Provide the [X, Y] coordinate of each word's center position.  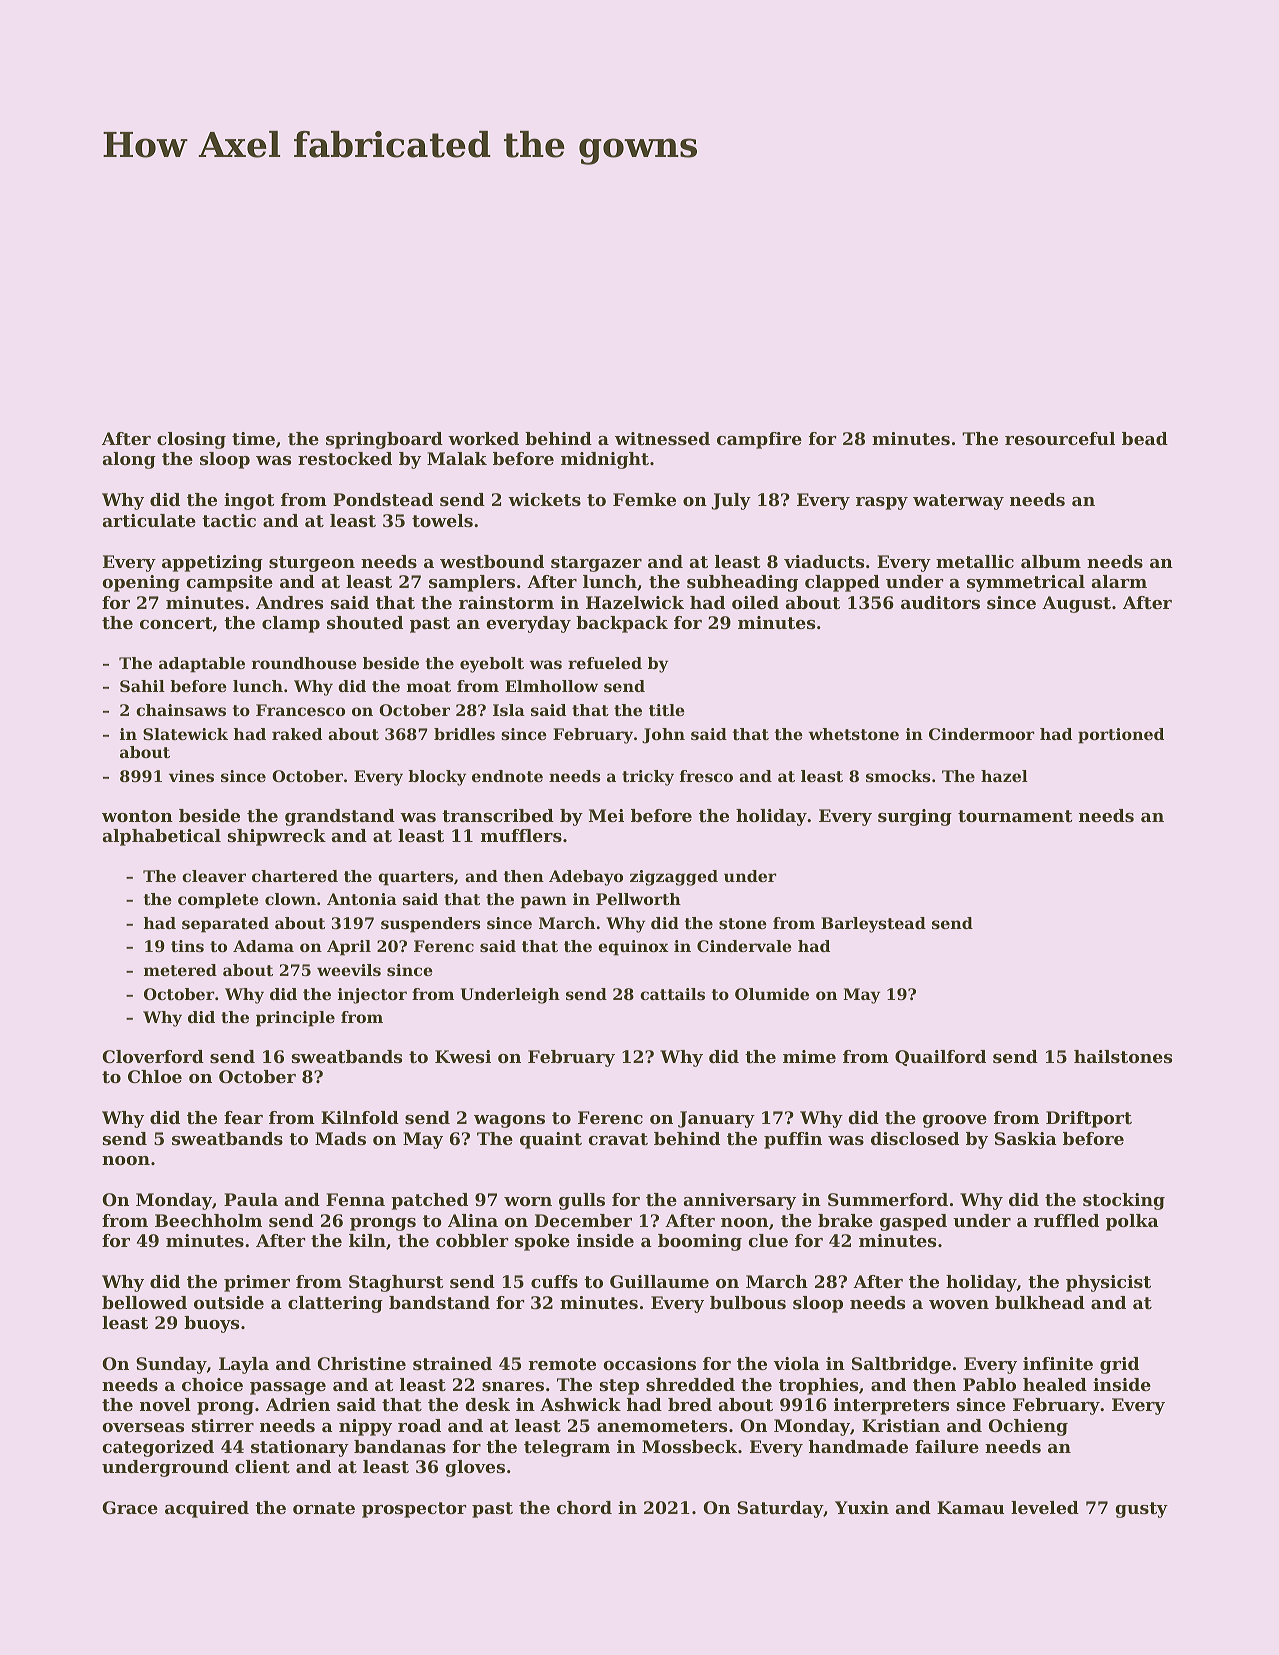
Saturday [780, 1509]
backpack [622, 624]
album [1051, 561]
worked [483, 438]
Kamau [970, 1507]
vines [191, 776]
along [129, 460]
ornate [324, 1508]
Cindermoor [982, 734]
